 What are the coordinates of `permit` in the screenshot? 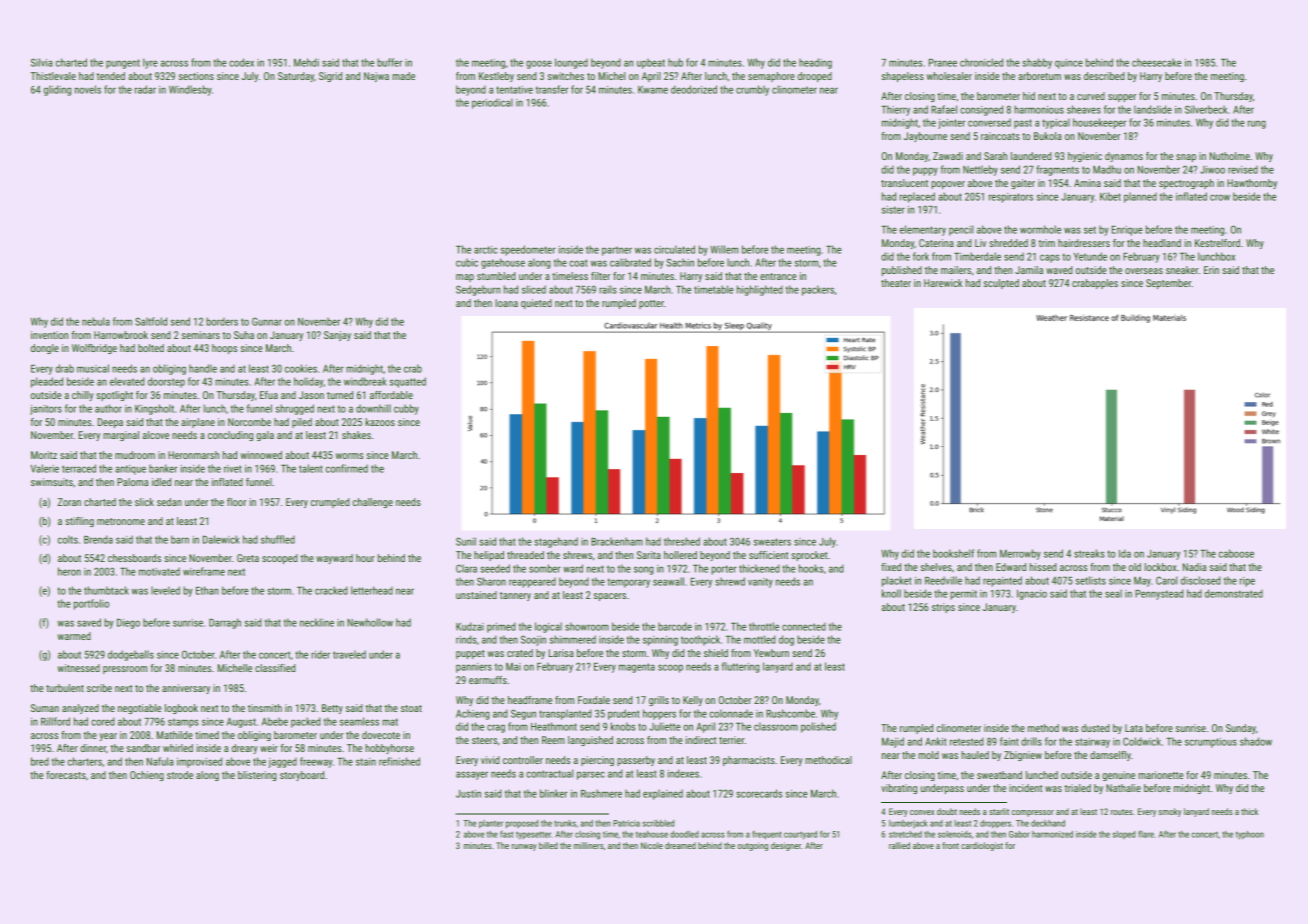 It's located at (963, 595).
